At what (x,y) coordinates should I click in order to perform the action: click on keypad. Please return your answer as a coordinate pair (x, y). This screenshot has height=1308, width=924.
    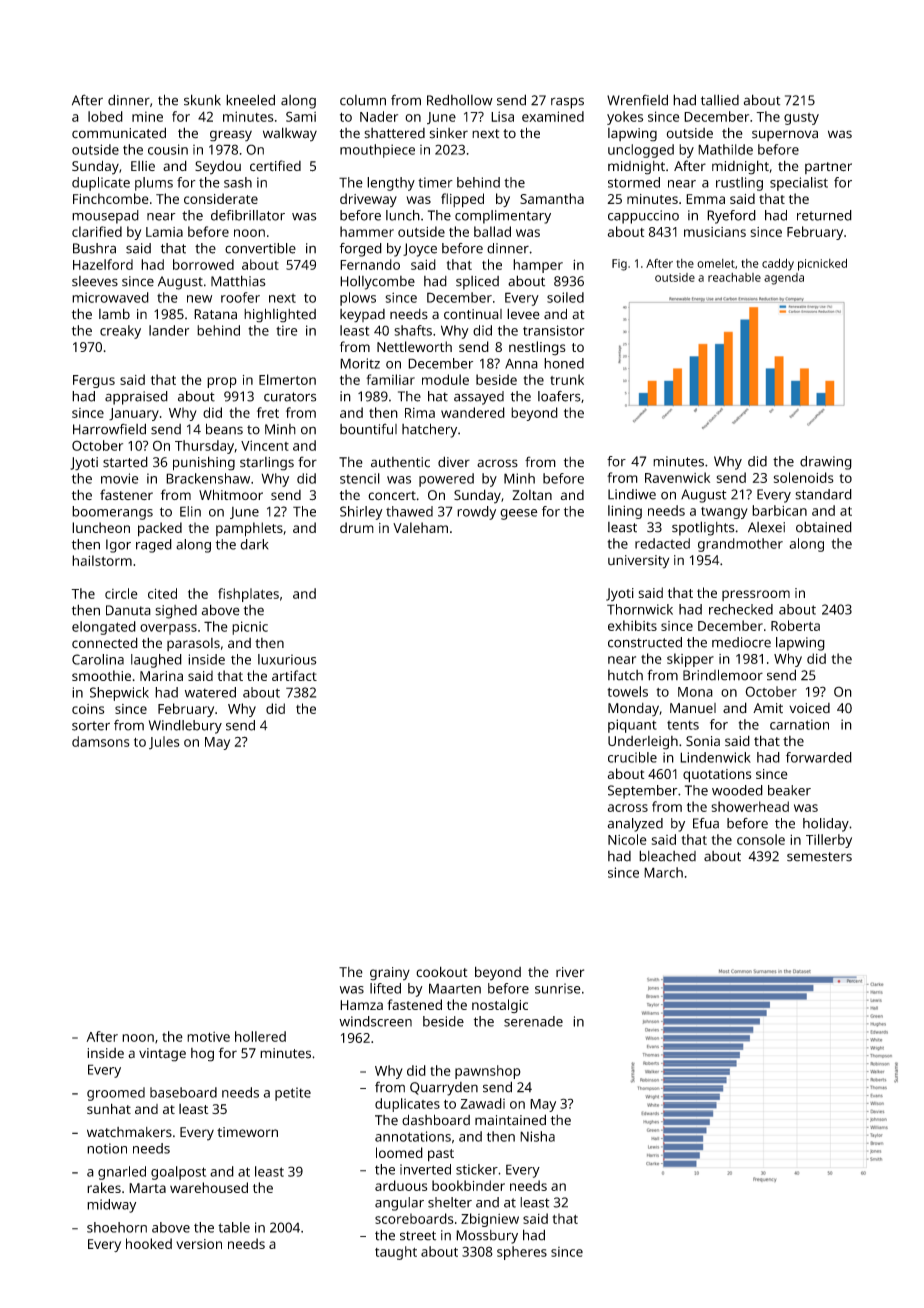
    Looking at the image, I should click on (362, 316).
